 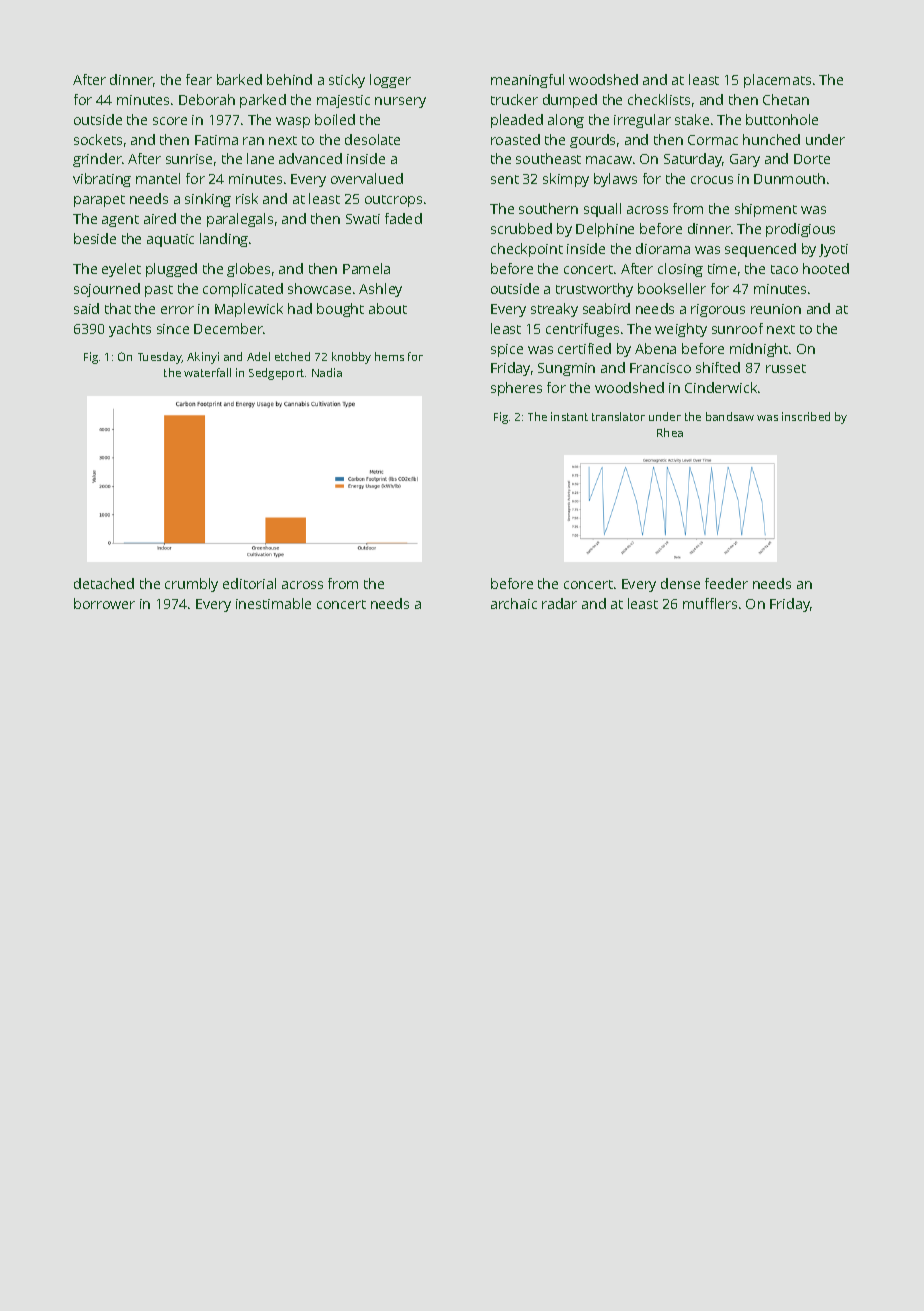 I want to click on eyelet, so click(x=121, y=270).
